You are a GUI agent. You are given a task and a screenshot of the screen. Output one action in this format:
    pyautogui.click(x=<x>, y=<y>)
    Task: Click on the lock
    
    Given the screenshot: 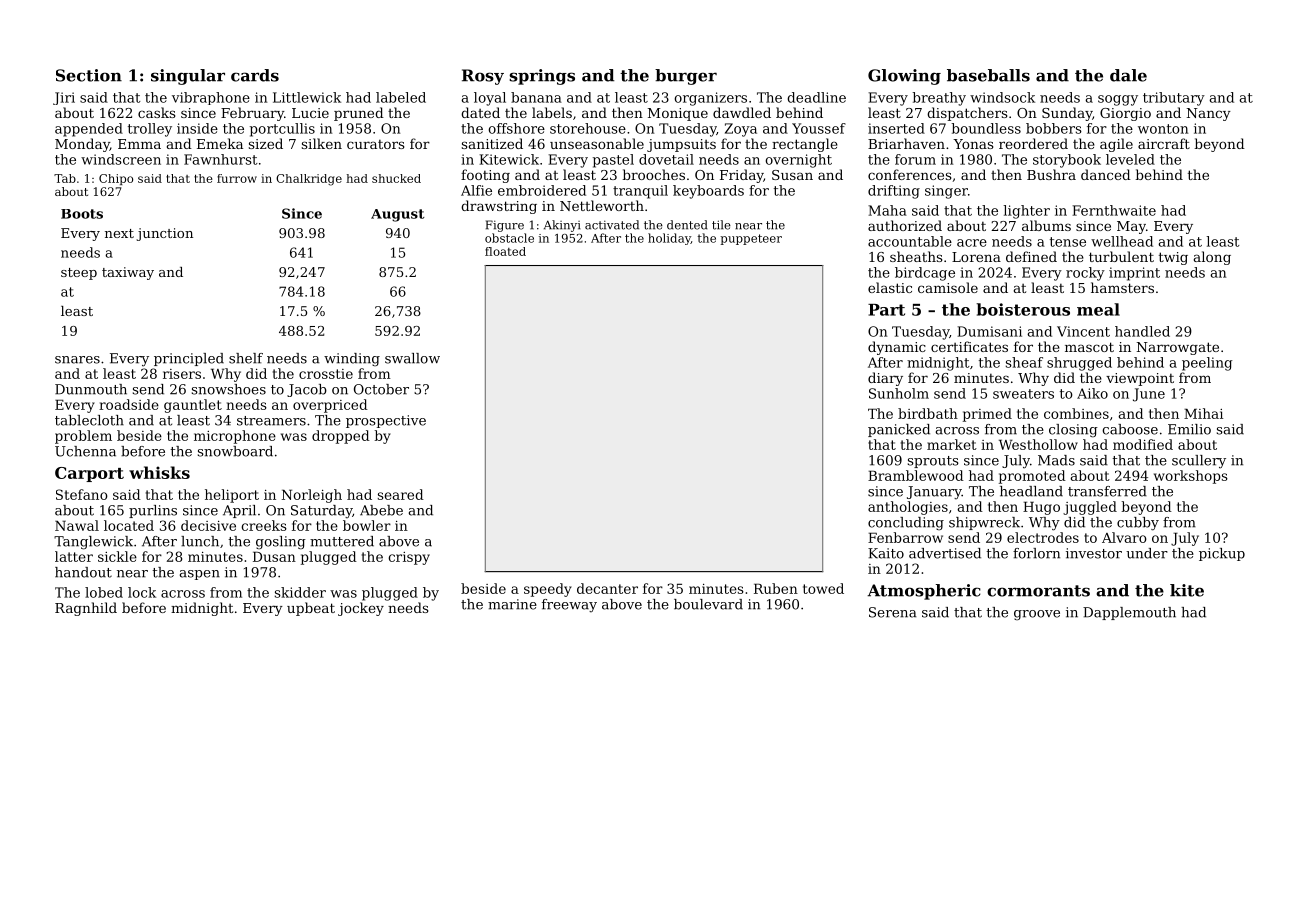 What is the action you would take?
    pyautogui.click(x=142, y=592)
